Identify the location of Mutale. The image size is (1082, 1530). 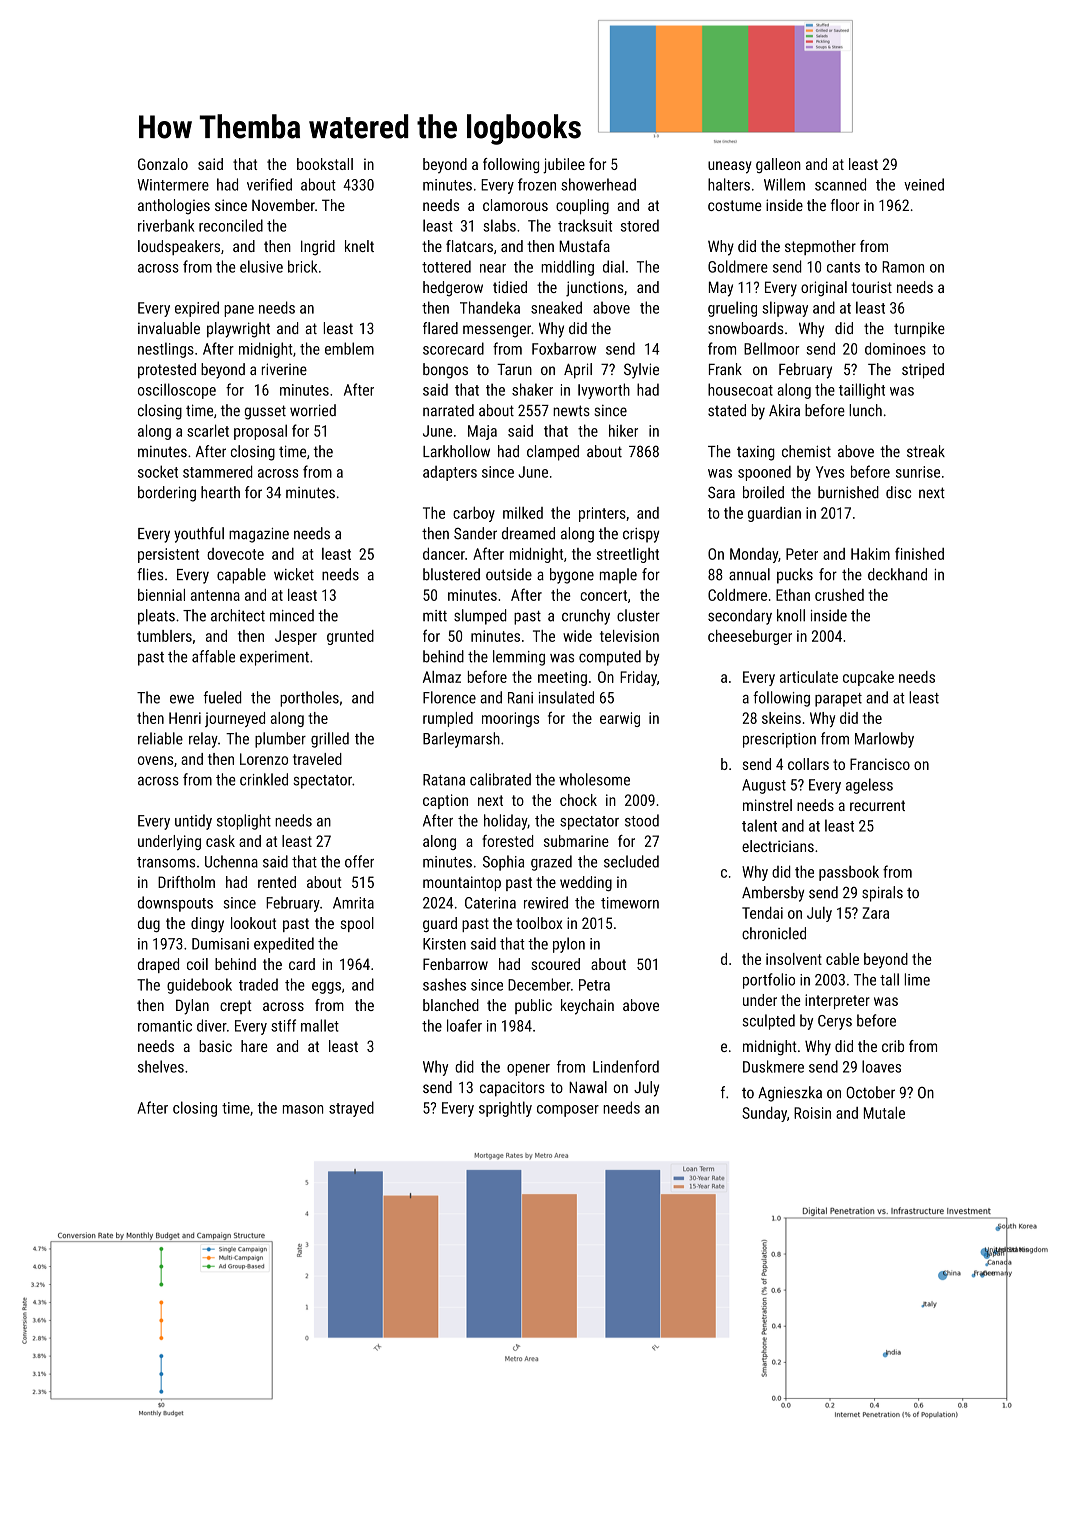
(884, 1113).
